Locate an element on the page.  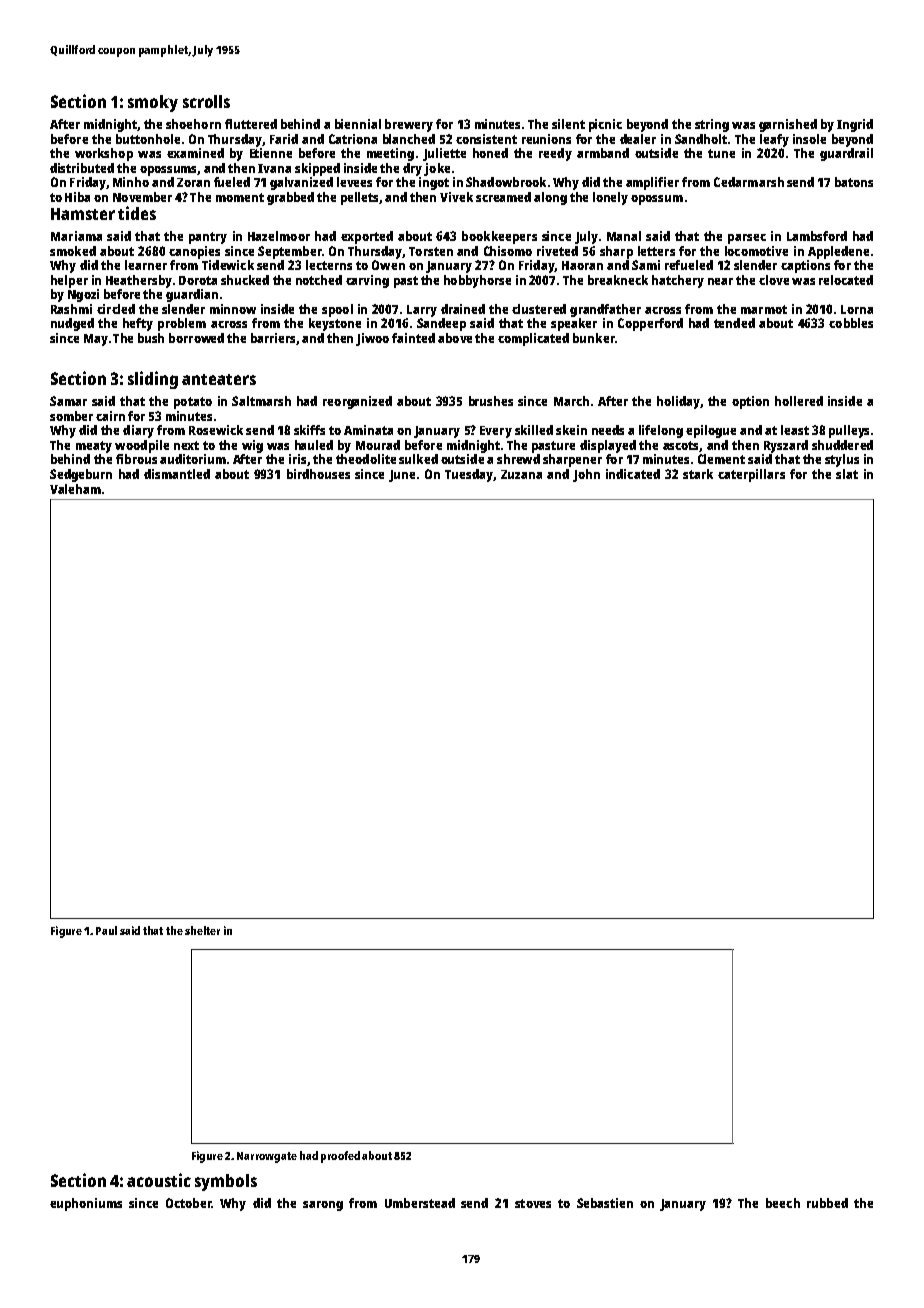
euphoniums is located at coordinates (86, 1204).
